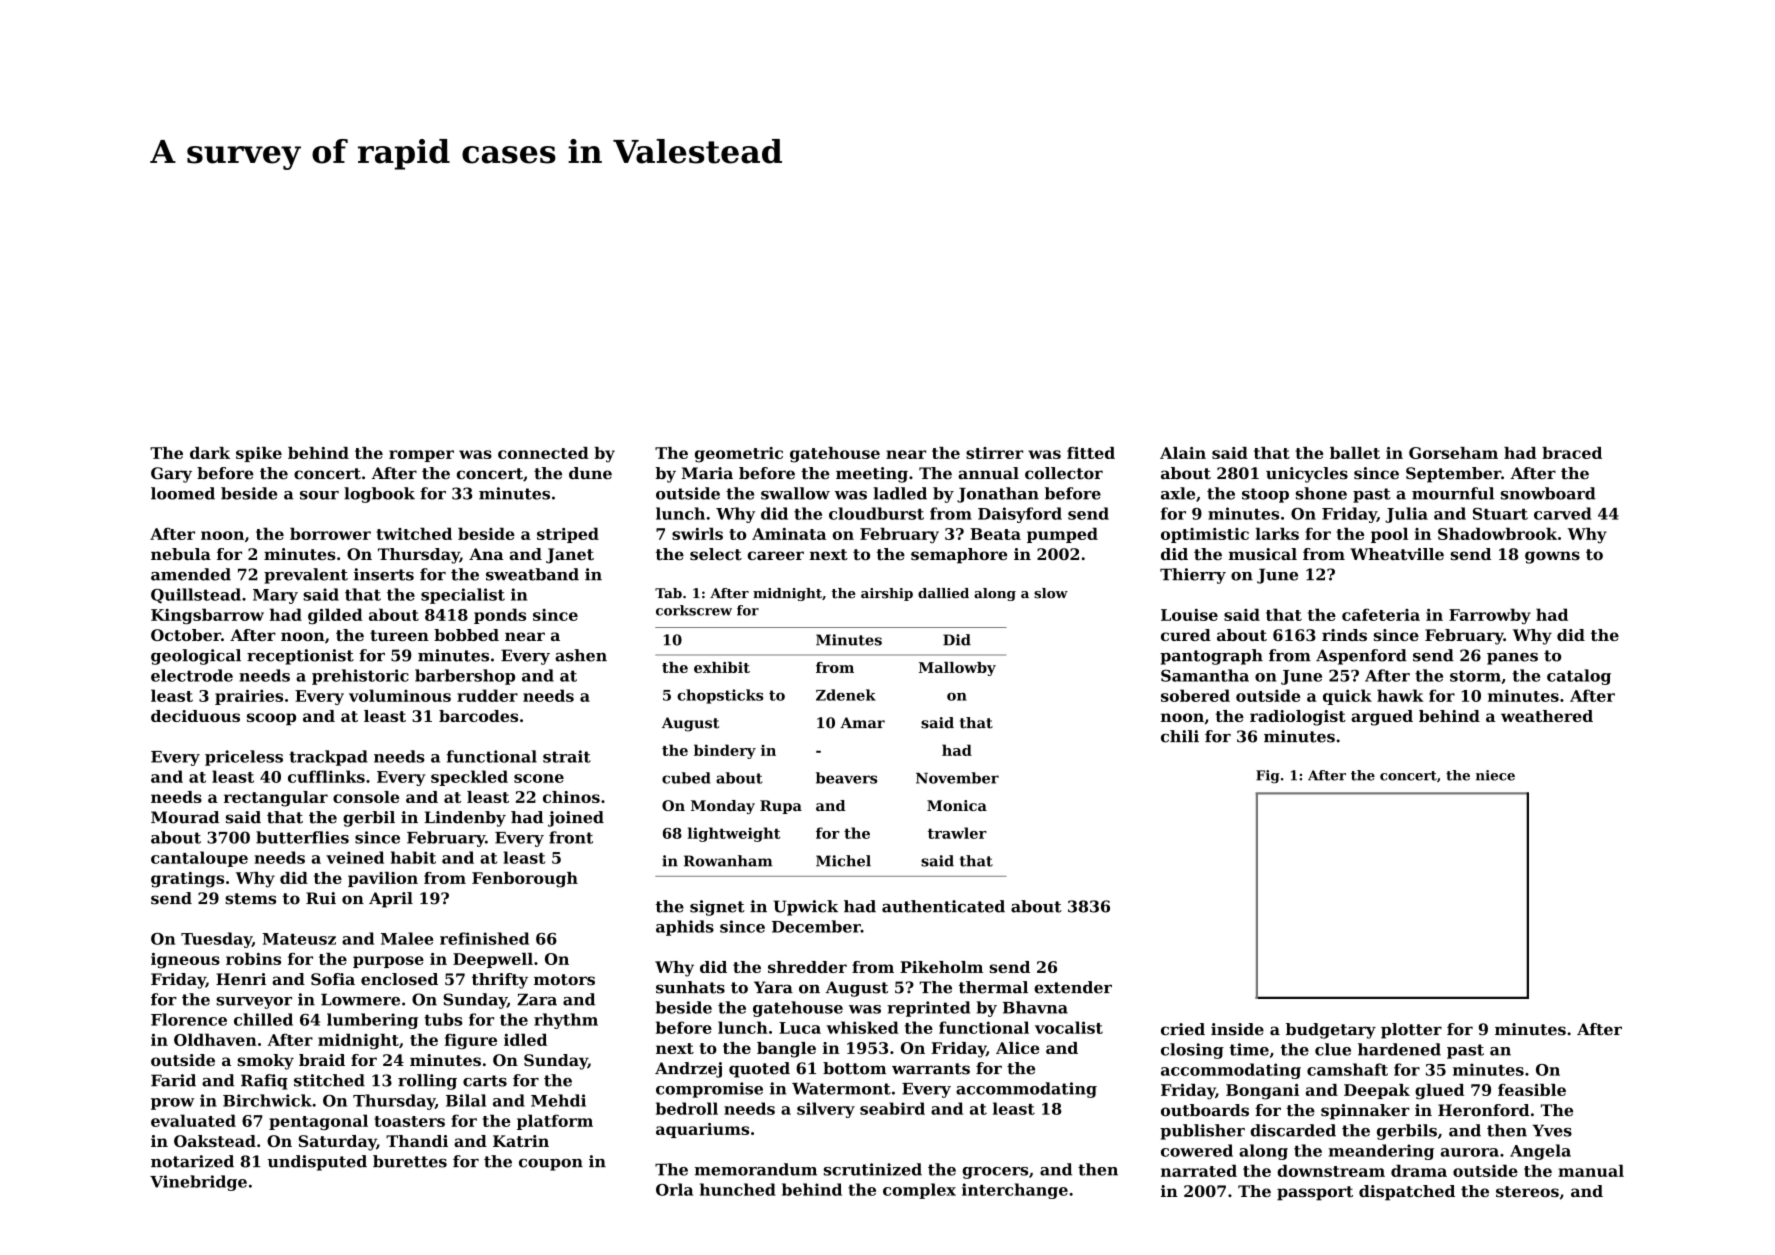 Image resolution: width=1775 pixels, height=1255 pixels. I want to click on carved, so click(1562, 513).
